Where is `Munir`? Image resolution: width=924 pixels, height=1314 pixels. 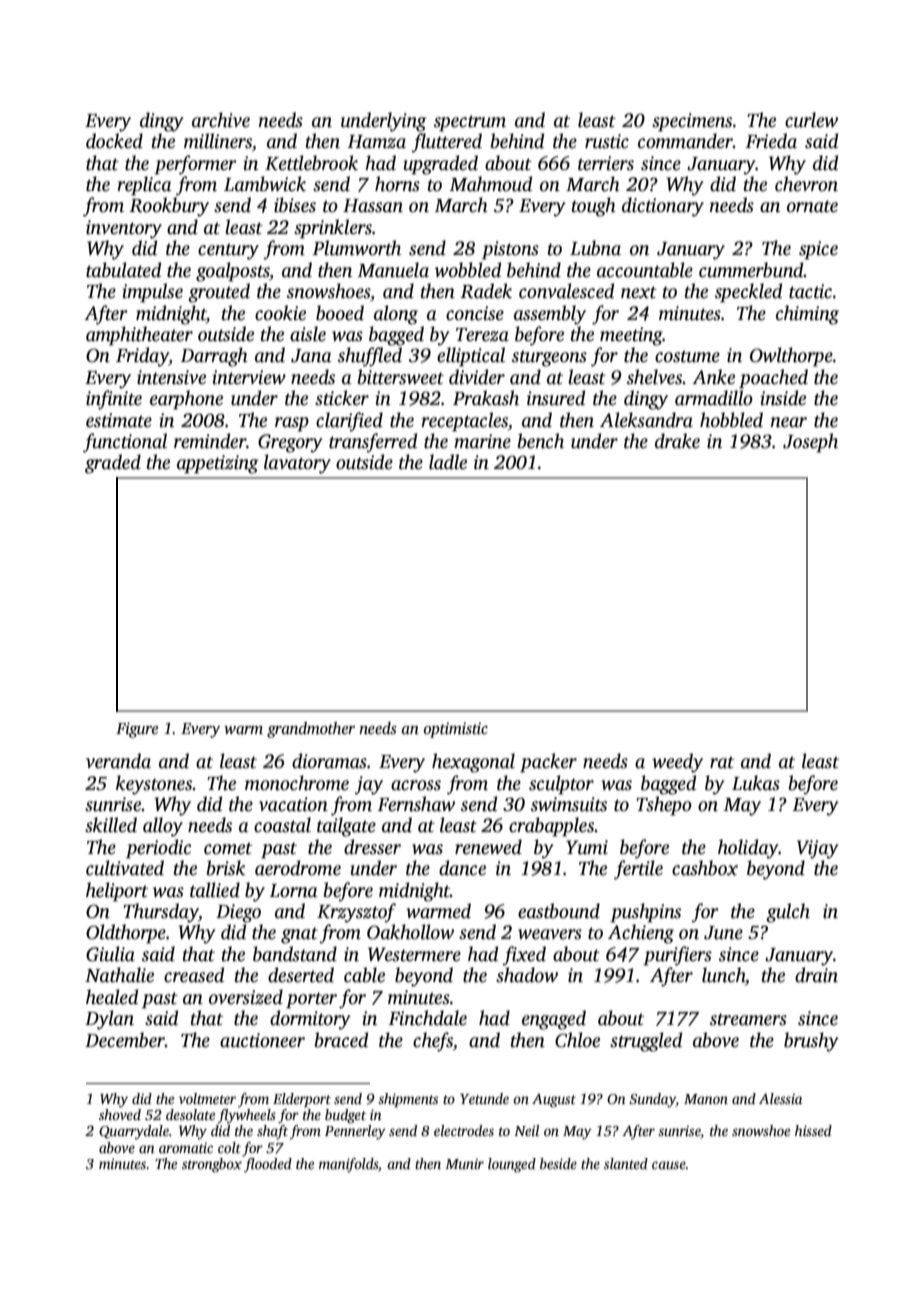 Munir is located at coordinates (464, 1163).
